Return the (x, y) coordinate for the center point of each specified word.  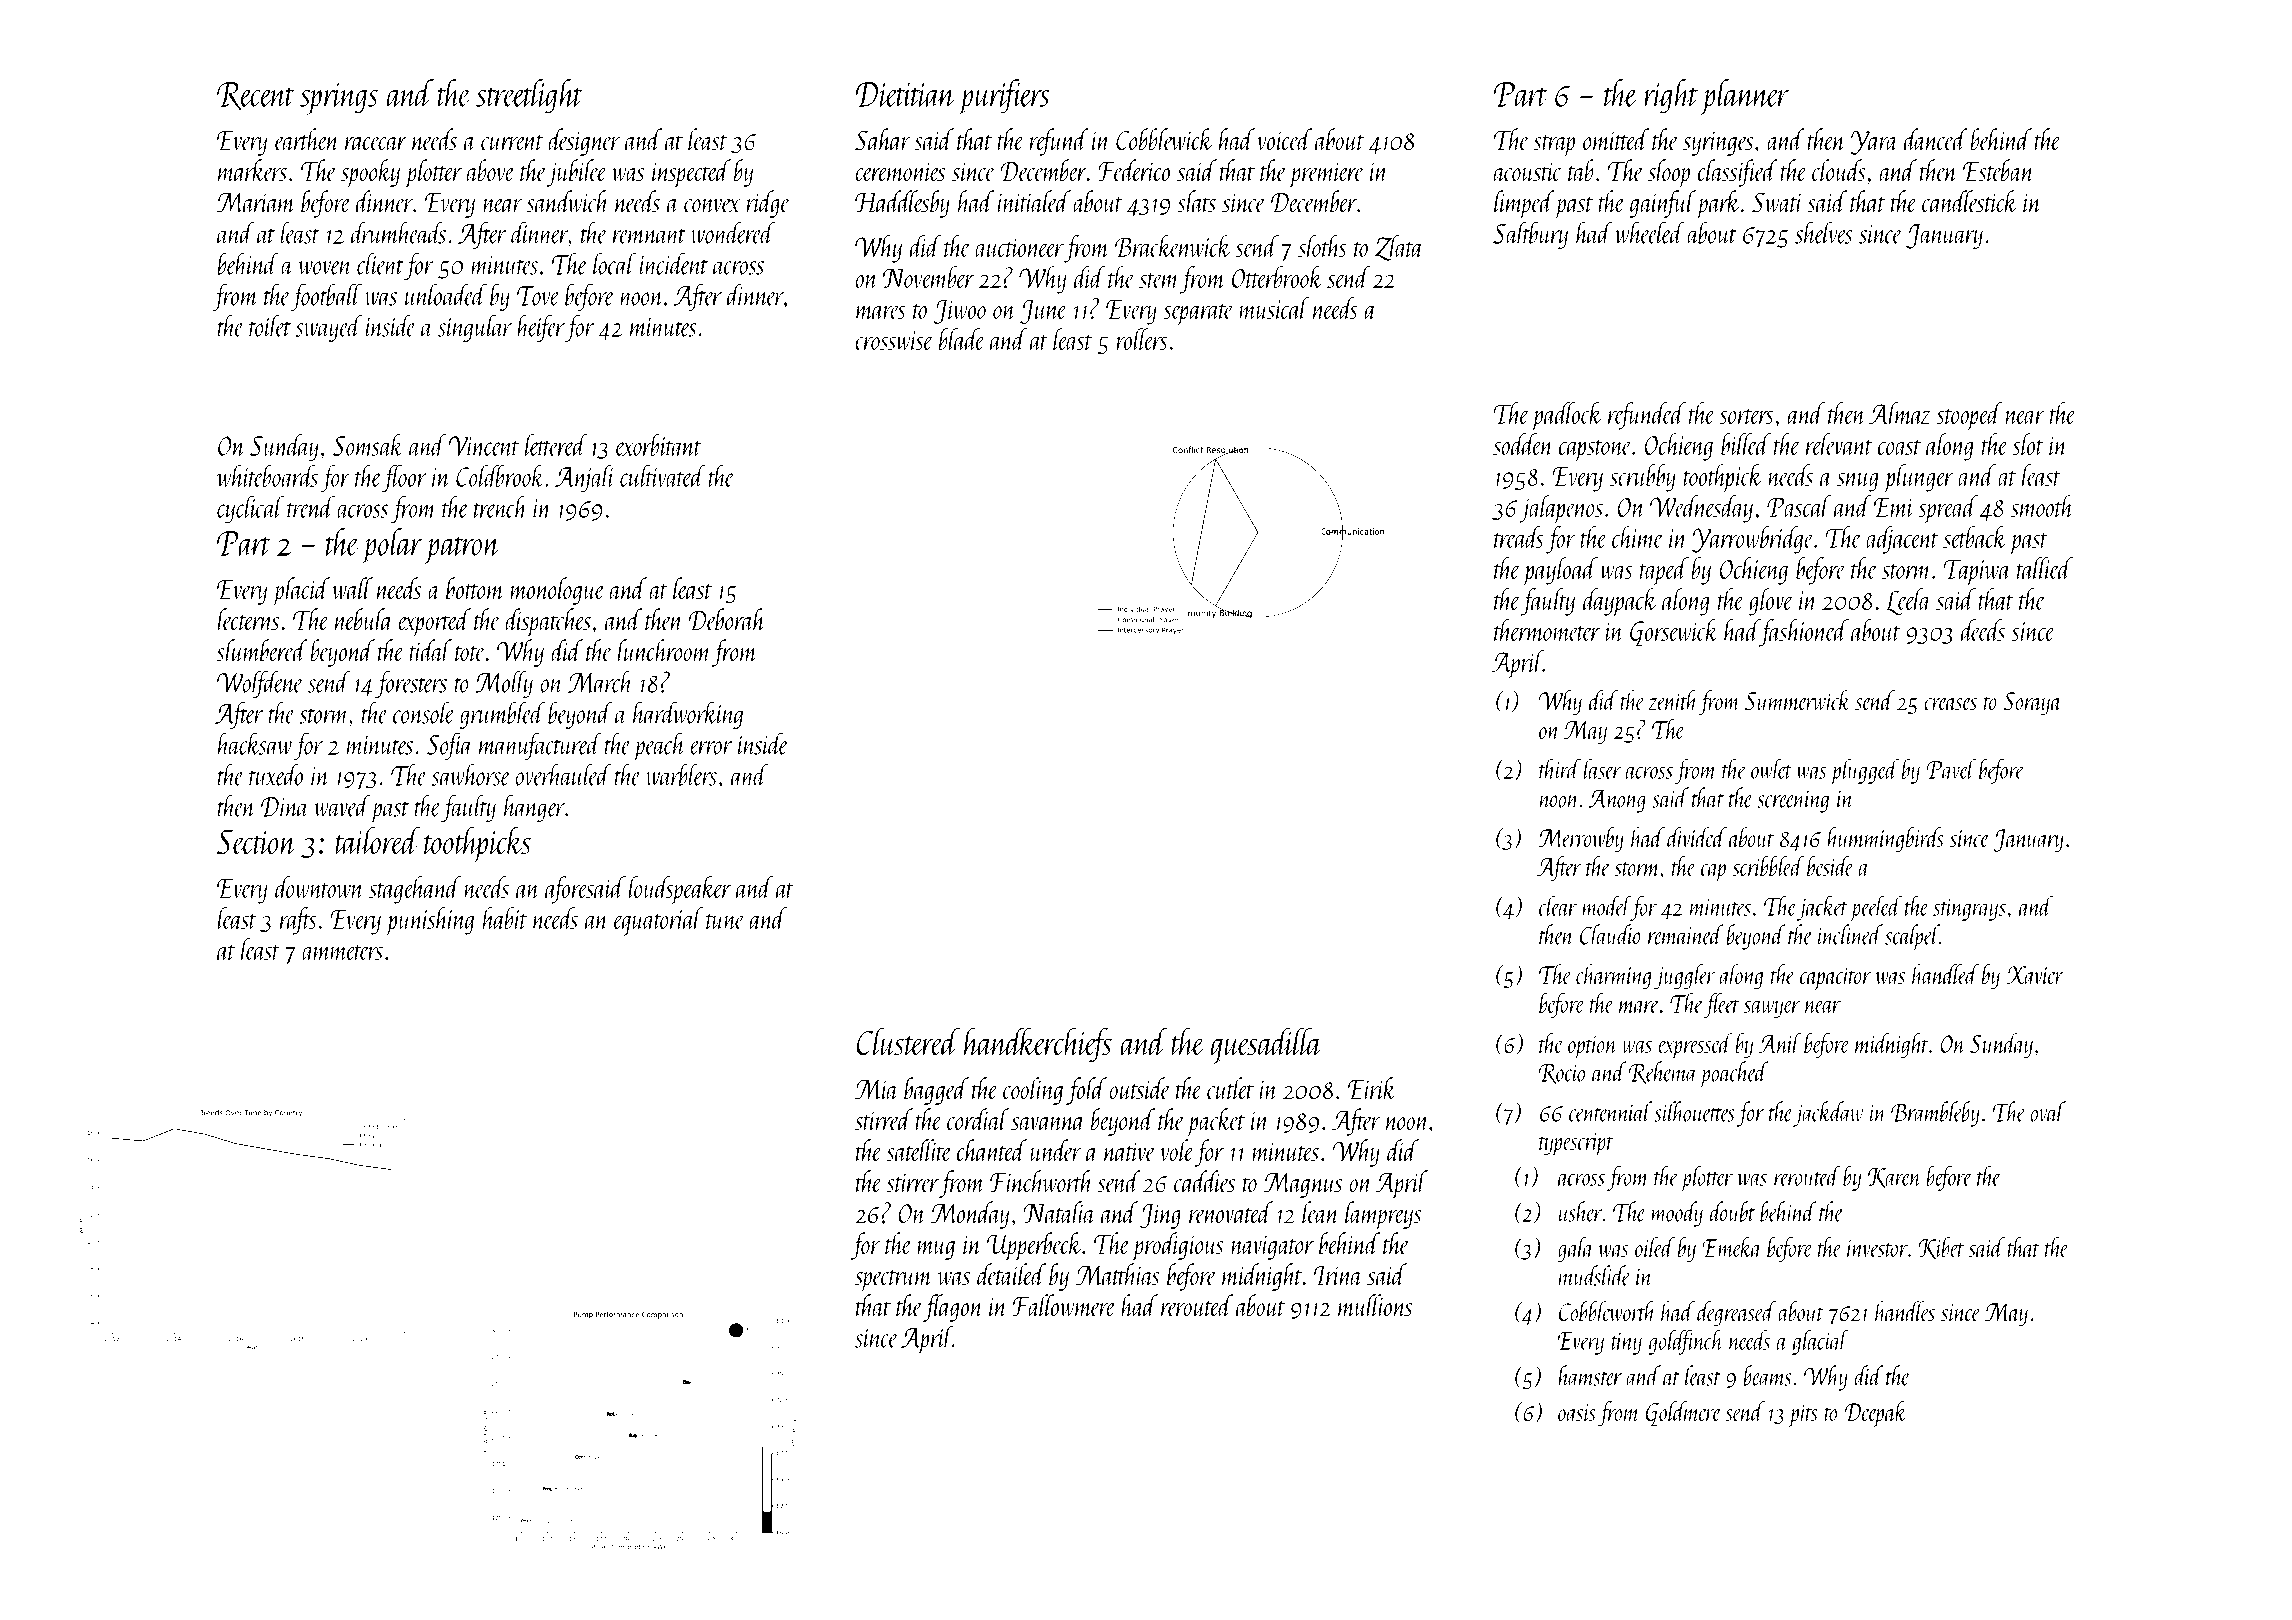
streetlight (529, 96)
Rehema (1663, 1072)
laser (1602, 768)
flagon (953, 1308)
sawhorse (471, 774)
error (711, 748)
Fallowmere (1064, 1305)
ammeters (342, 952)
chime (1638, 537)
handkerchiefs (1038, 1044)
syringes (1718, 143)
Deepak (1876, 1414)
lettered (556, 445)
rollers (1142, 339)
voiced (1285, 139)
